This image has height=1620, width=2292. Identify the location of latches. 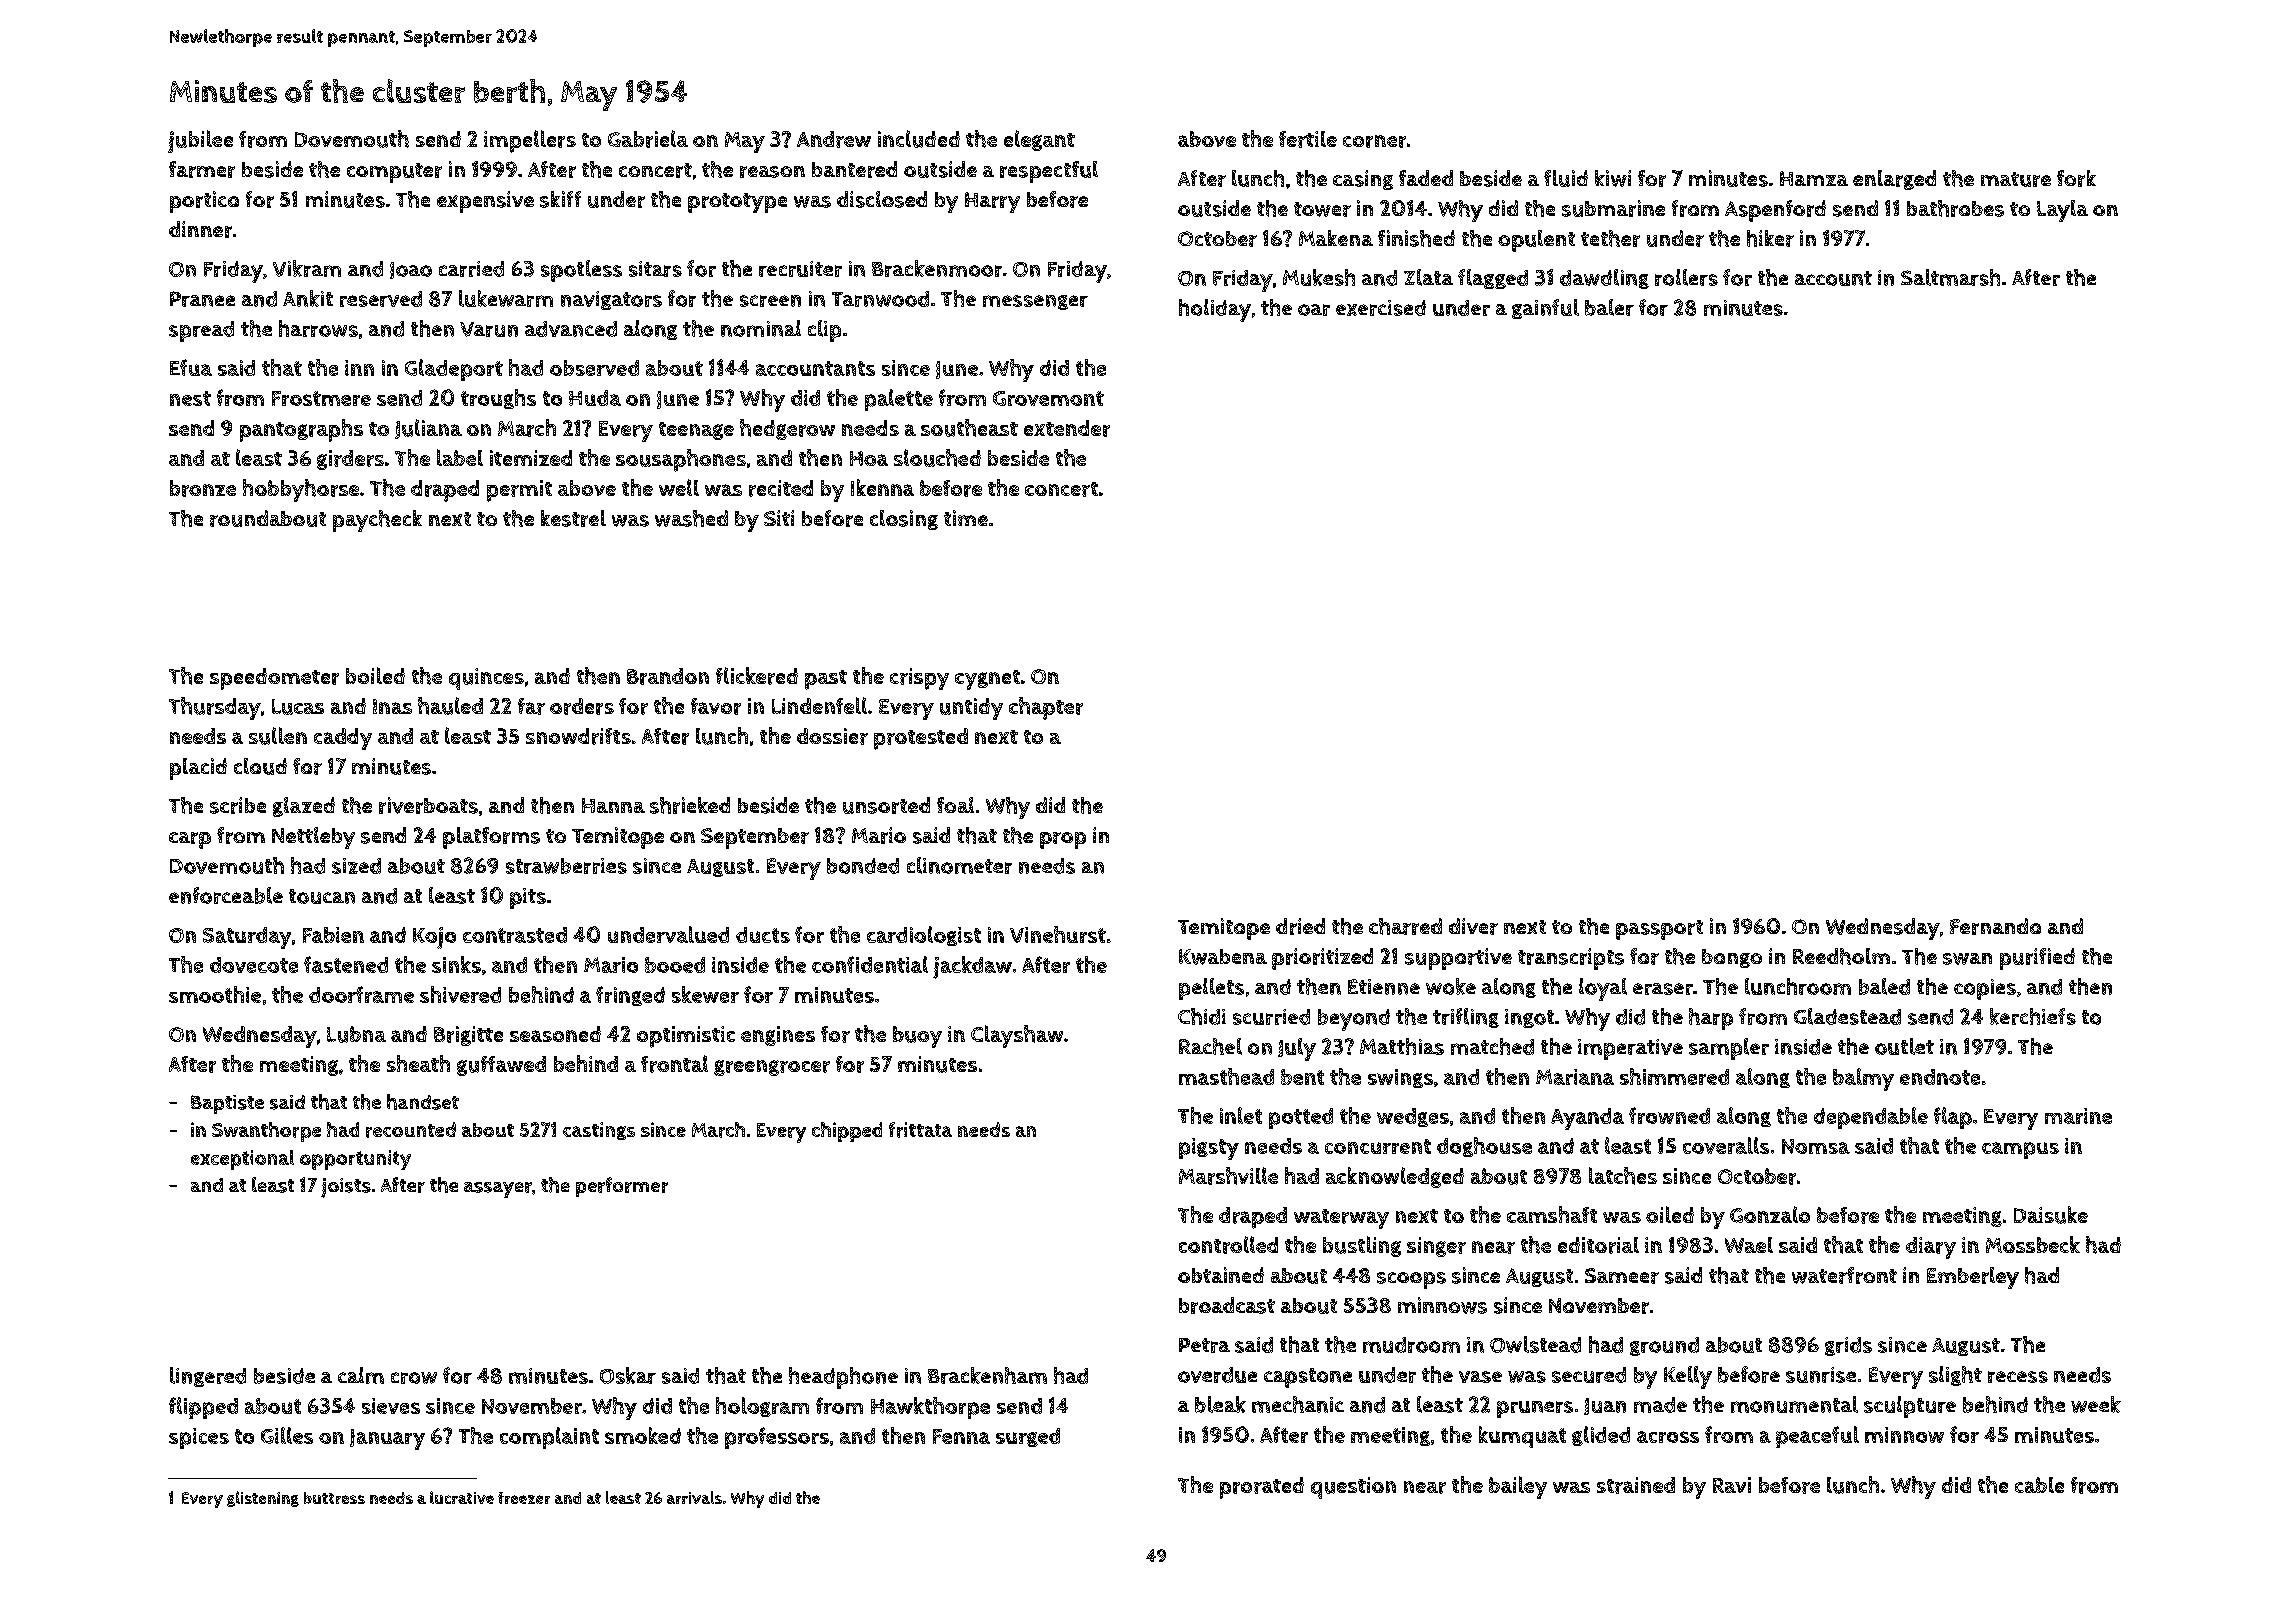
(1623, 1176).
